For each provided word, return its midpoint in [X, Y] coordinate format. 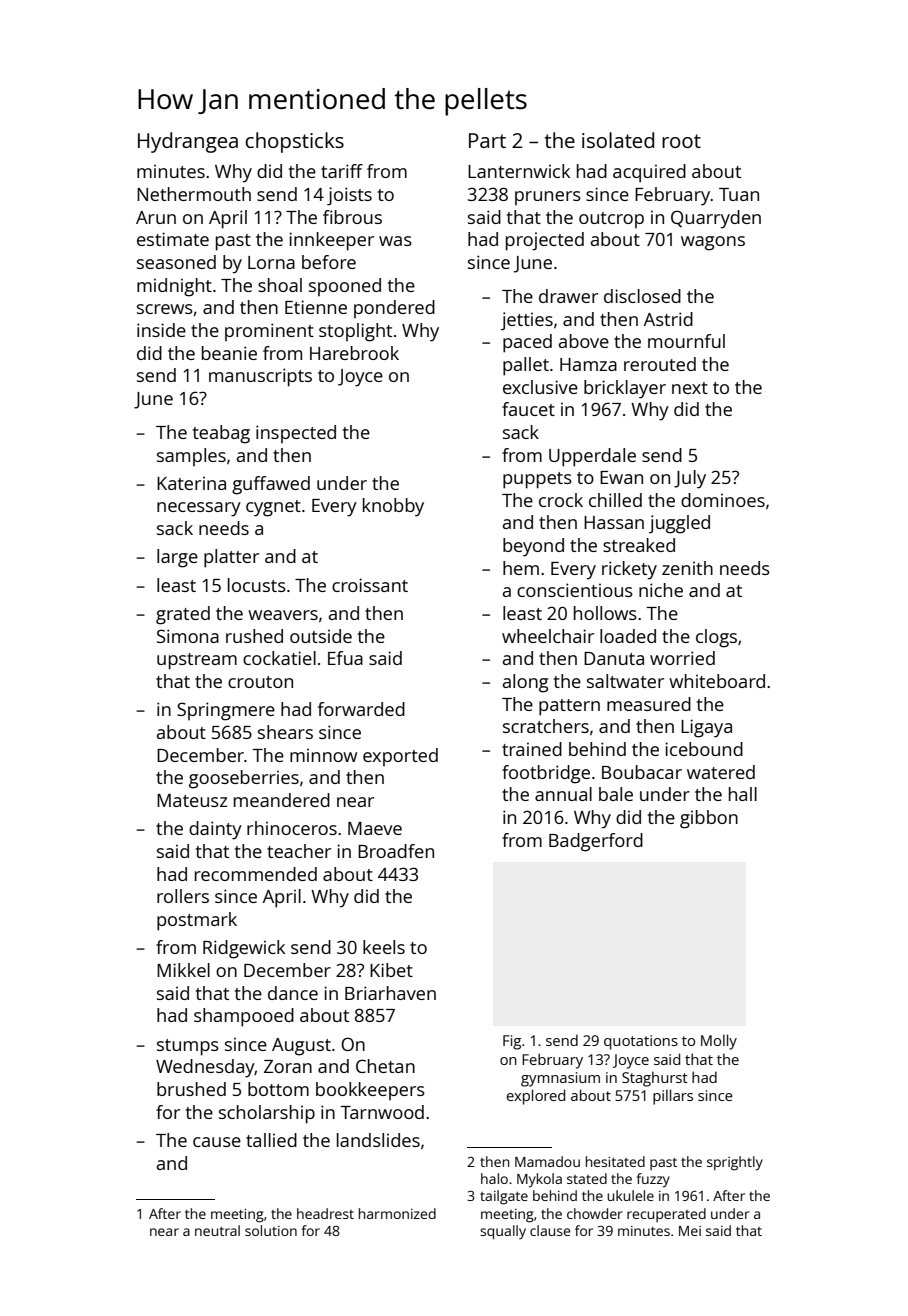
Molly [719, 1042]
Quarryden [716, 219]
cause [217, 1142]
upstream [197, 661]
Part [487, 140]
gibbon [709, 819]
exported [400, 757]
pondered [394, 309]
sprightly [735, 1163]
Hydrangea [188, 142]
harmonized [397, 1213]
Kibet [391, 970]
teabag [221, 434]
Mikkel [183, 970]
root [681, 141]
